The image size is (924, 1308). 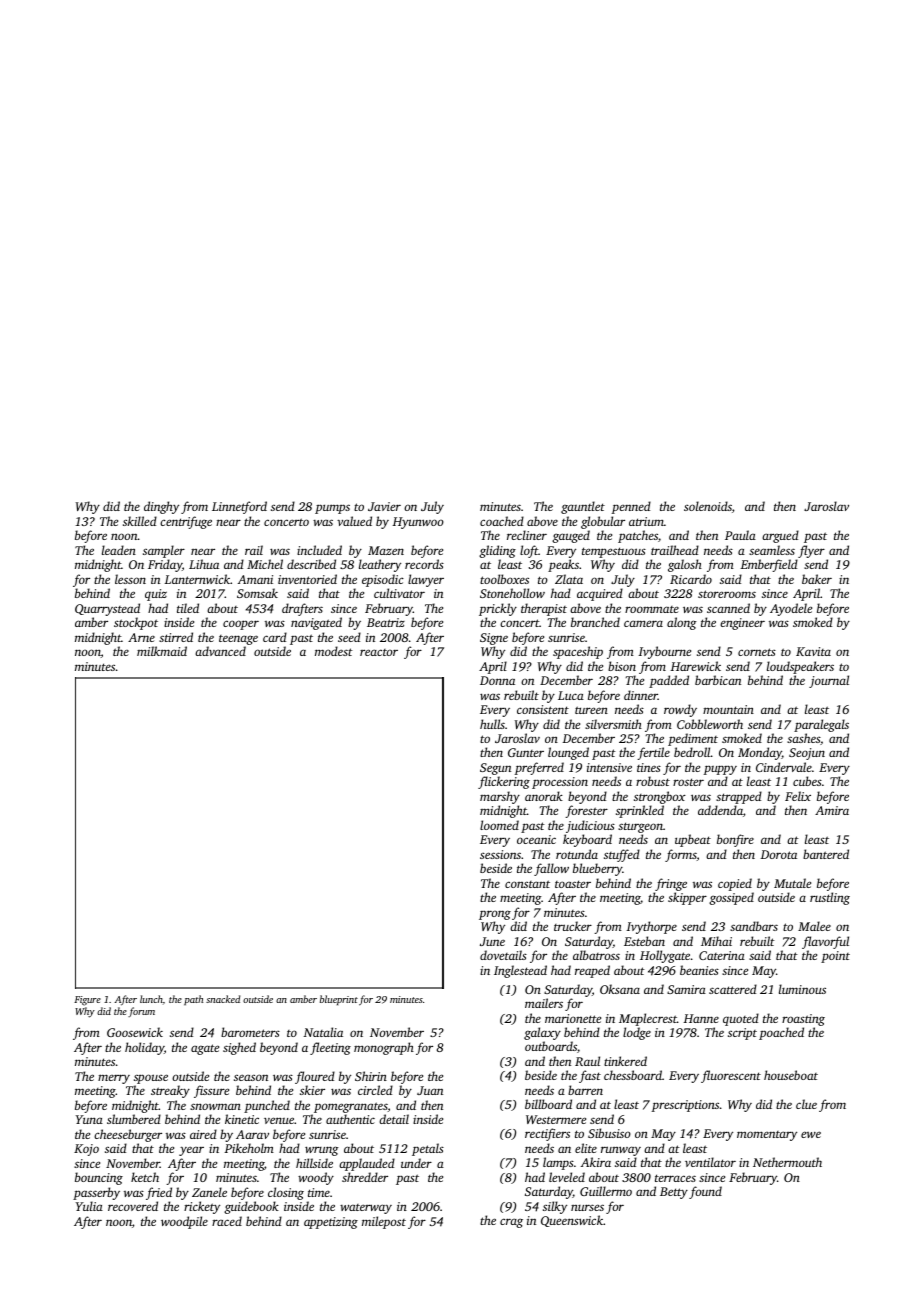 I want to click on Figure, so click(x=87, y=1001).
